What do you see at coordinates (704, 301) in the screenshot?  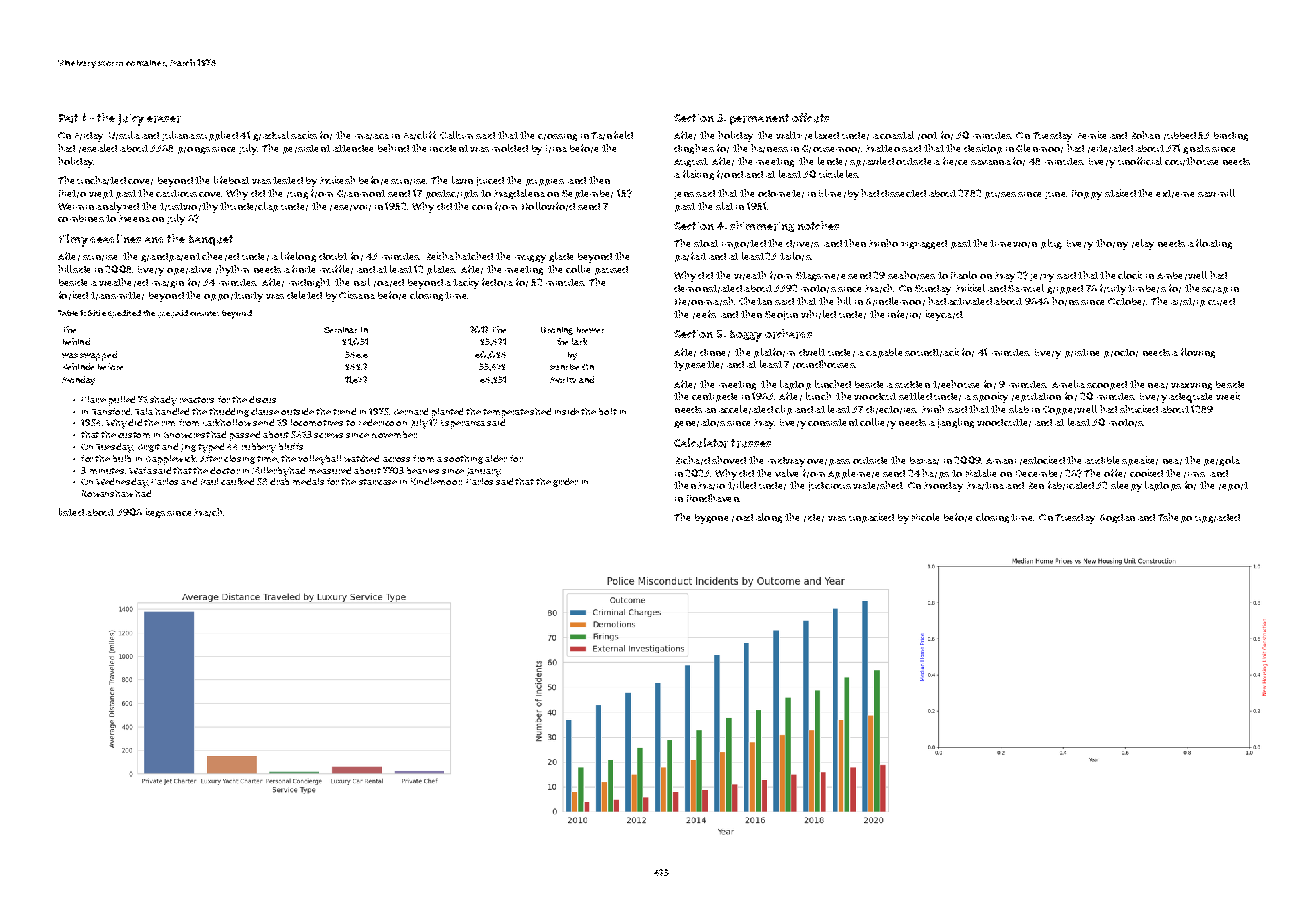 I see `Heronmarsh` at bounding box center [704, 301].
